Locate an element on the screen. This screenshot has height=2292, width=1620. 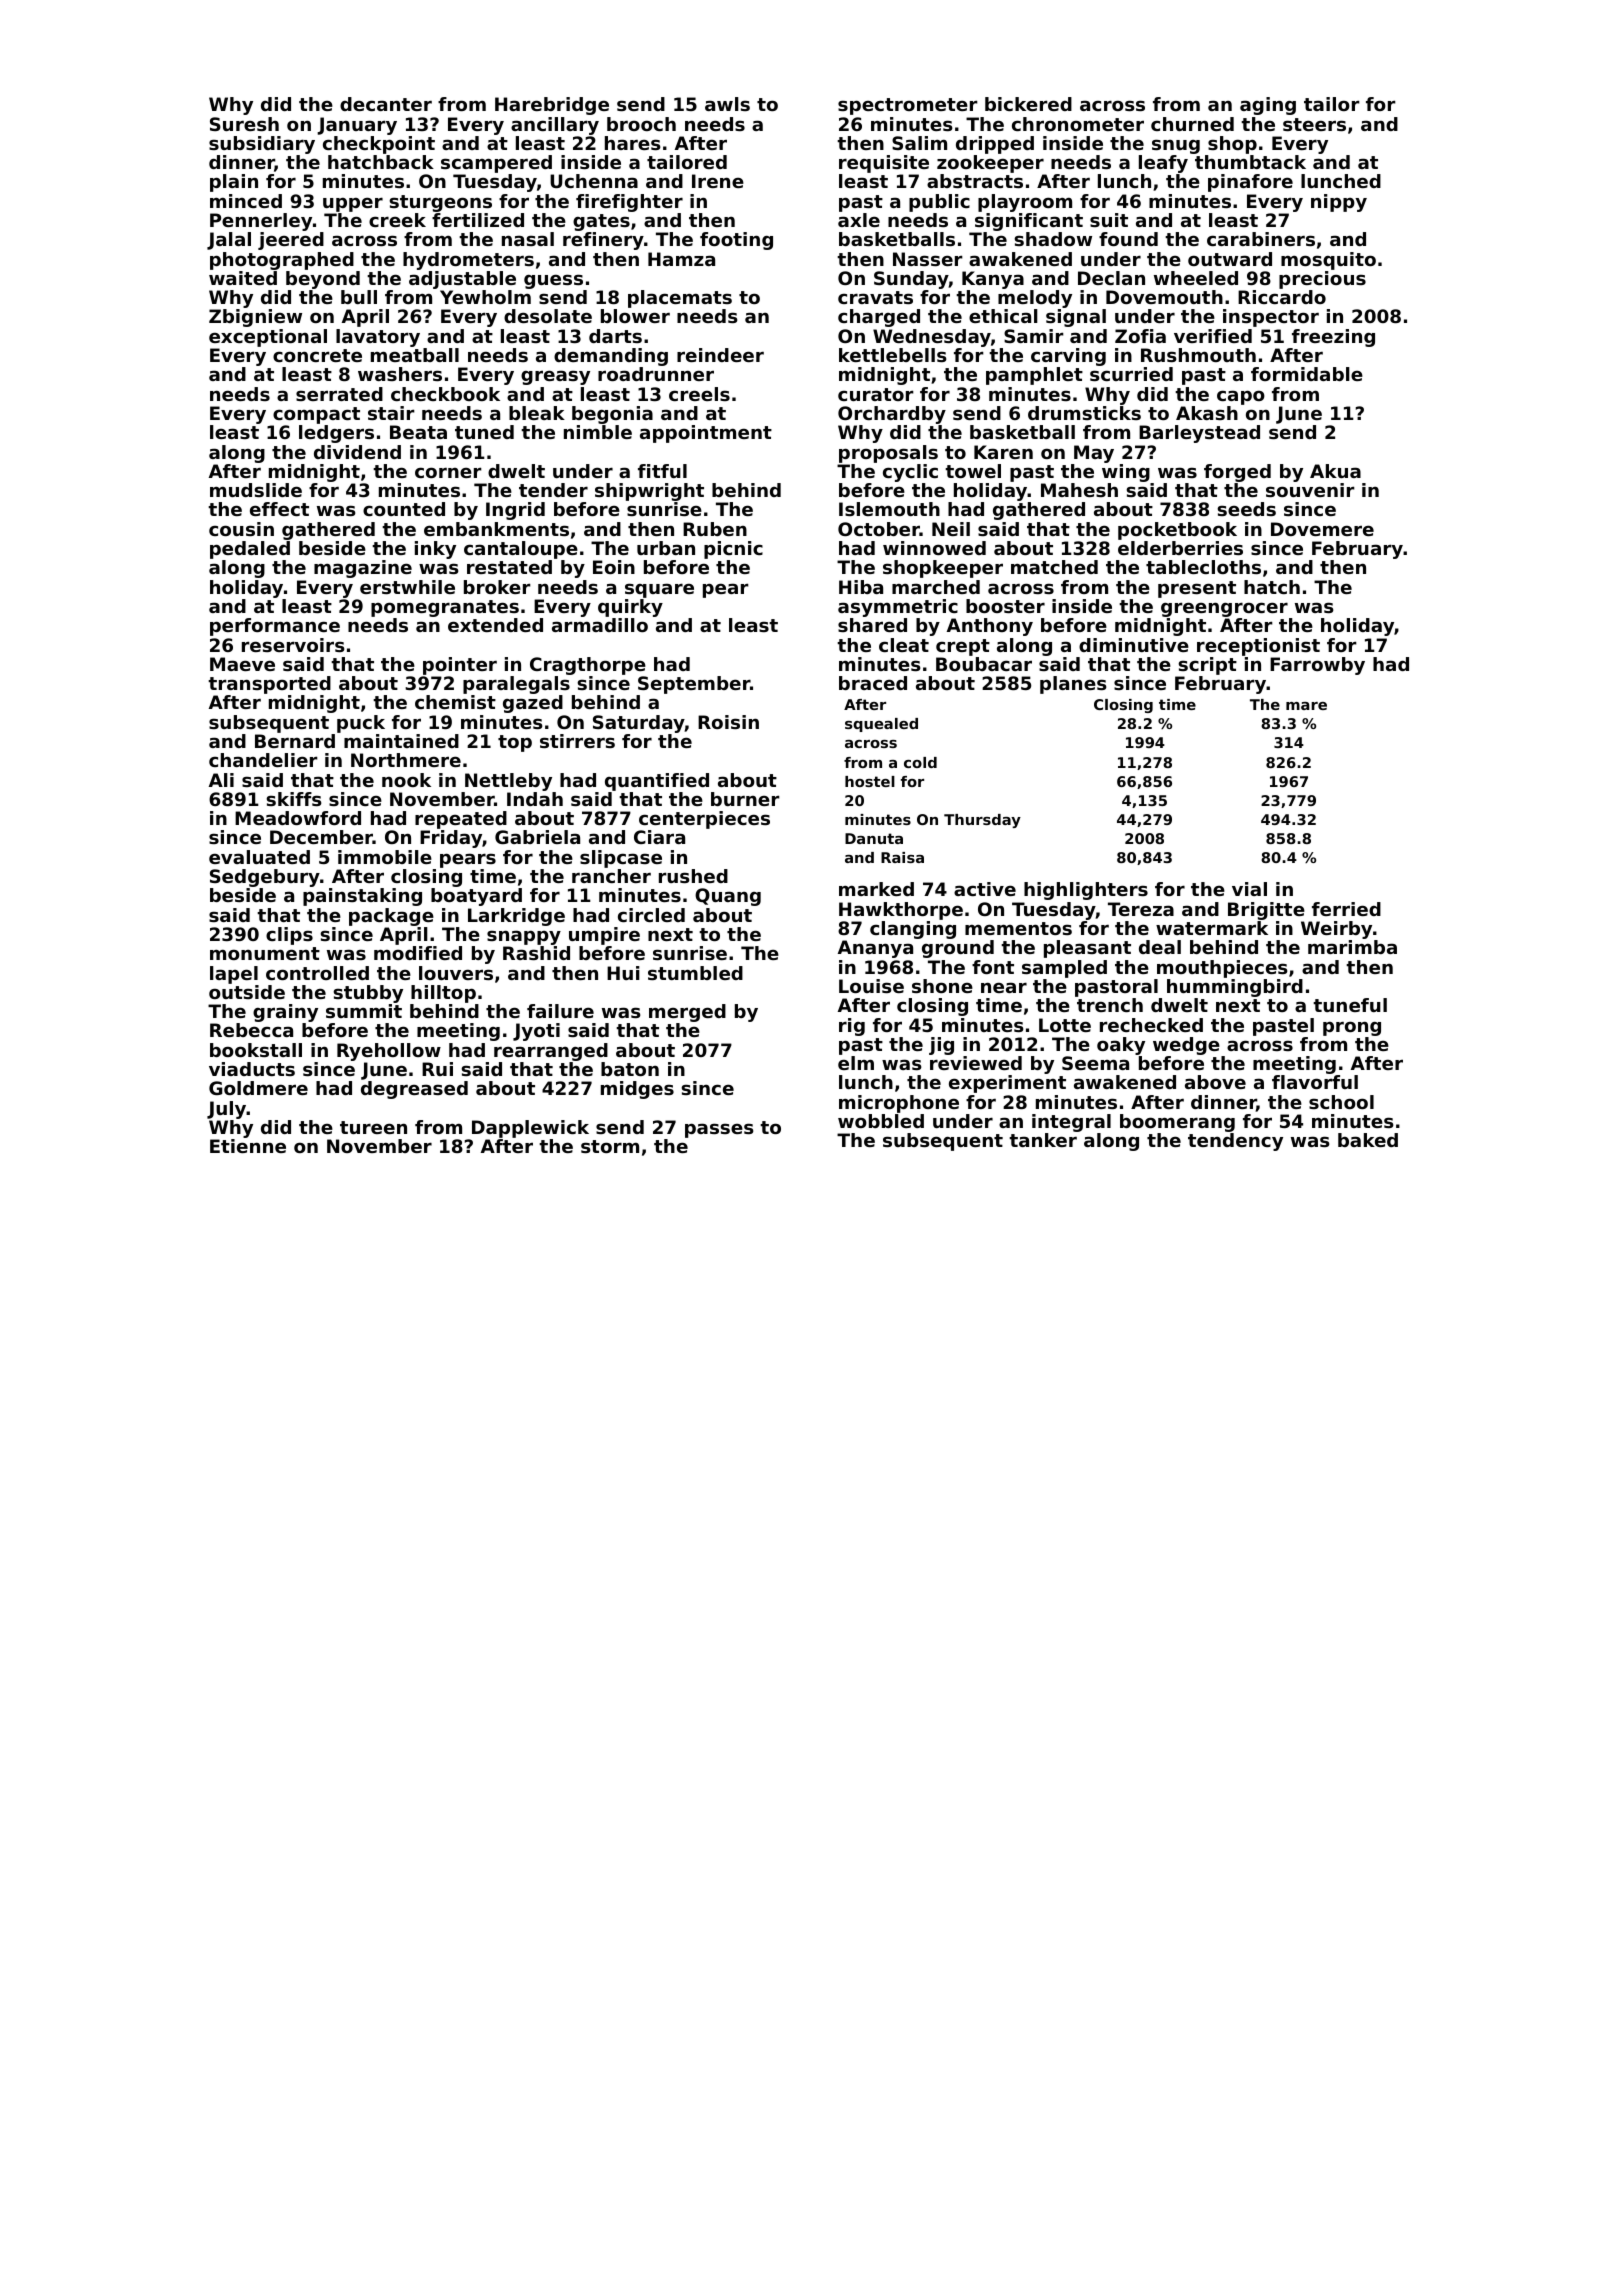
Dovemere is located at coordinates (1322, 529).
